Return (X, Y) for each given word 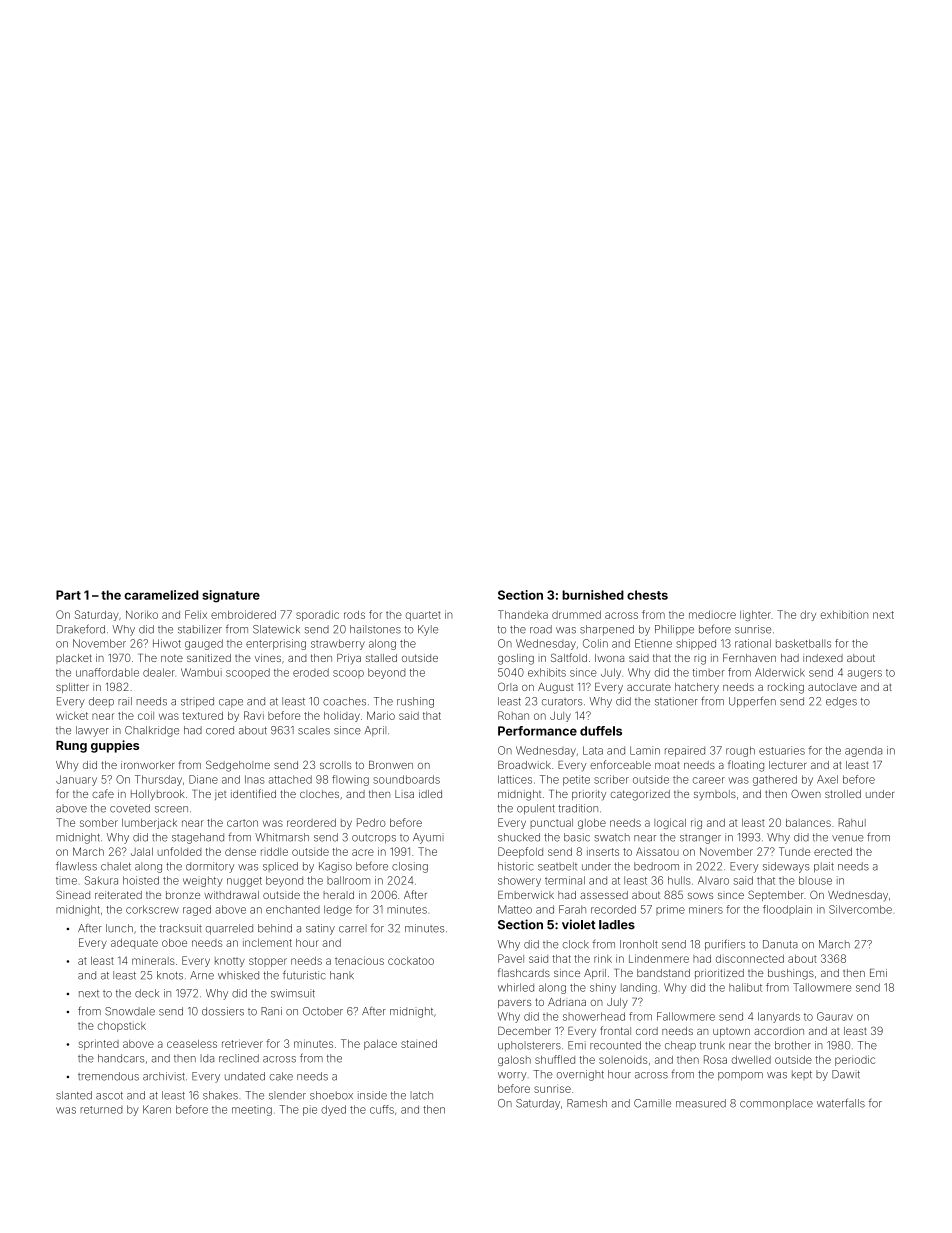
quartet (423, 616)
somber (99, 823)
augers (865, 674)
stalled (381, 658)
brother (793, 1045)
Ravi (254, 715)
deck (147, 993)
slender (287, 1095)
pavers (514, 1004)
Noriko (142, 614)
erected (833, 852)
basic (577, 837)
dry (808, 616)
